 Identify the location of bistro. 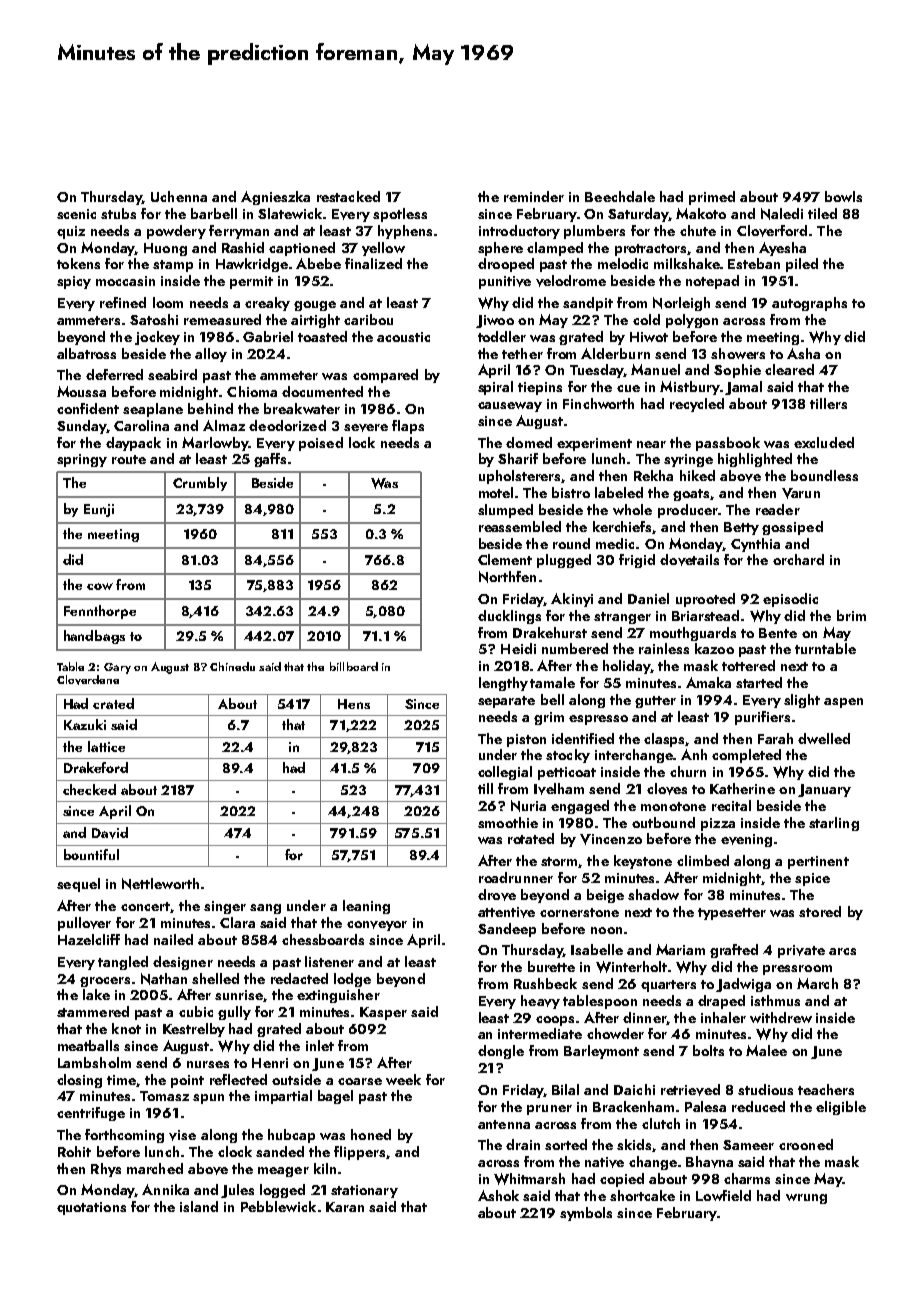
(571, 492).
